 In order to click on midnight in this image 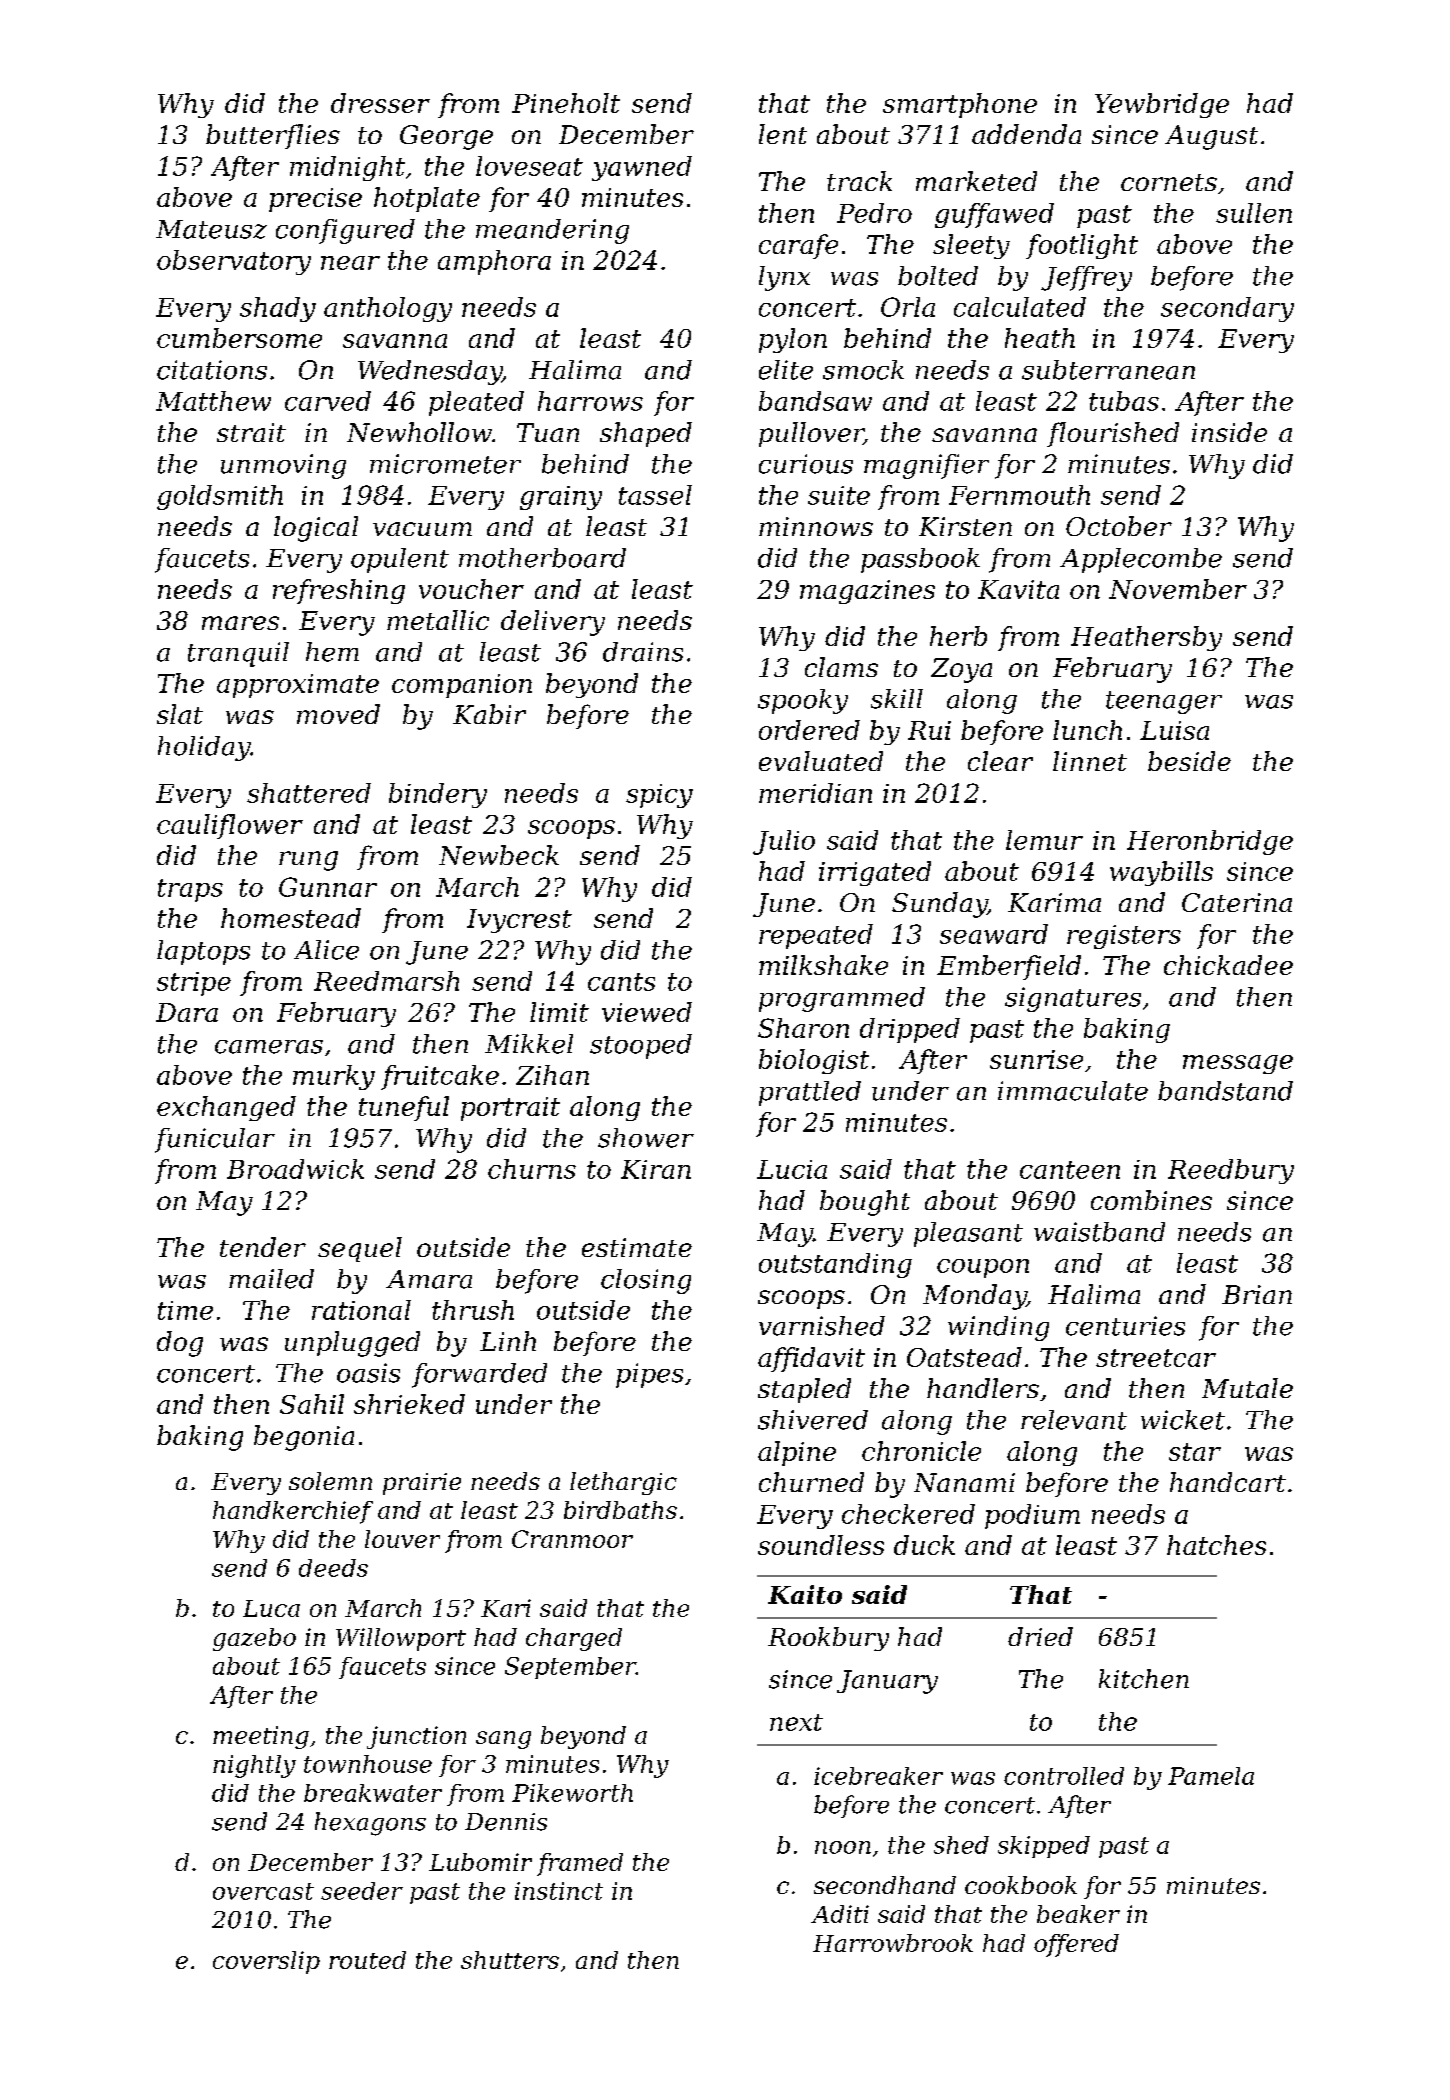, I will do `click(347, 168)`.
